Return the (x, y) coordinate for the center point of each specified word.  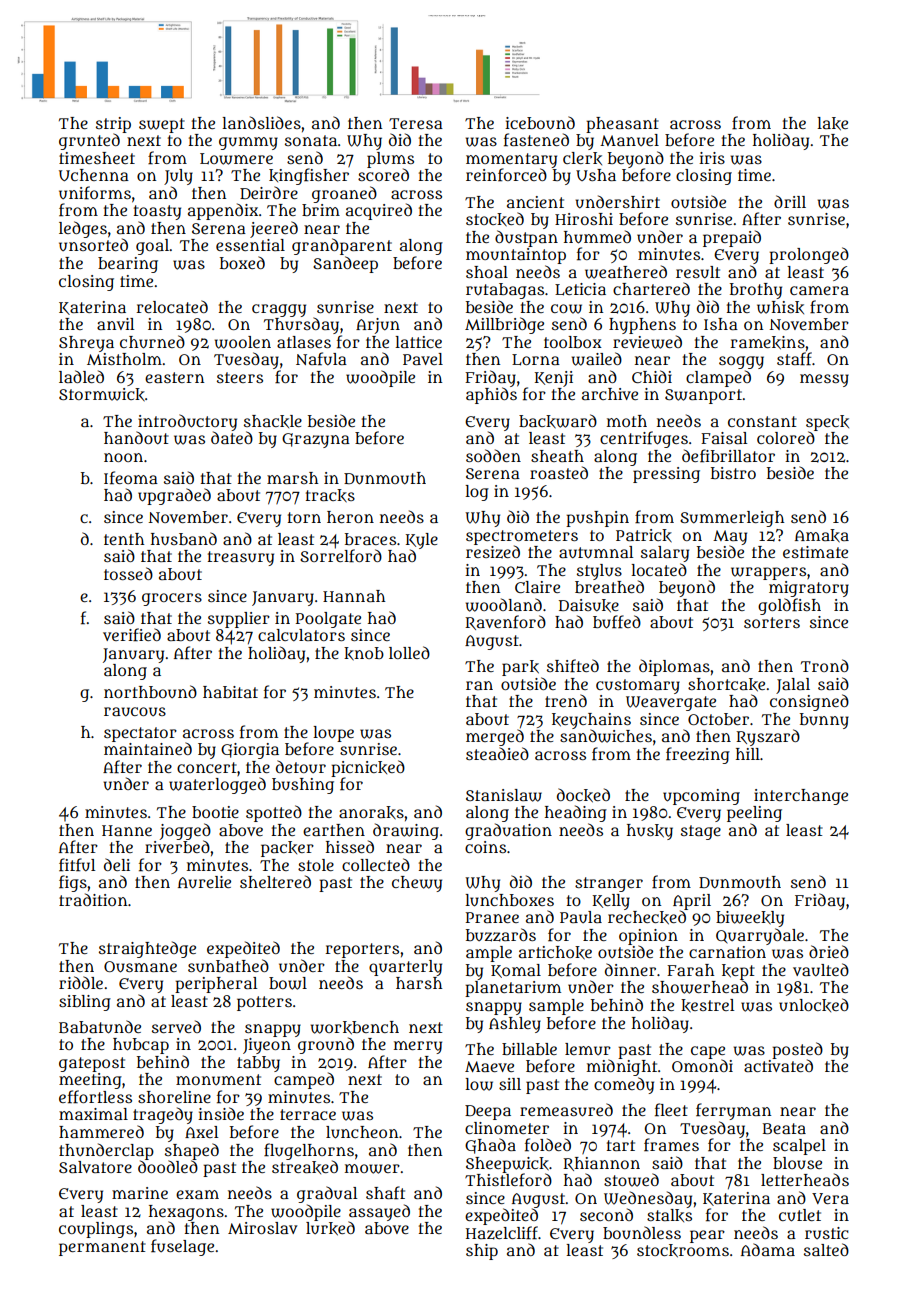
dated (232, 437)
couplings (96, 1230)
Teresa (416, 123)
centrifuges (644, 439)
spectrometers (522, 537)
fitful (77, 865)
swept (162, 125)
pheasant (622, 125)
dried (829, 951)
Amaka (822, 535)
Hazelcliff (502, 1233)
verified (132, 635)
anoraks (371, 812)
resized (493, 551)
